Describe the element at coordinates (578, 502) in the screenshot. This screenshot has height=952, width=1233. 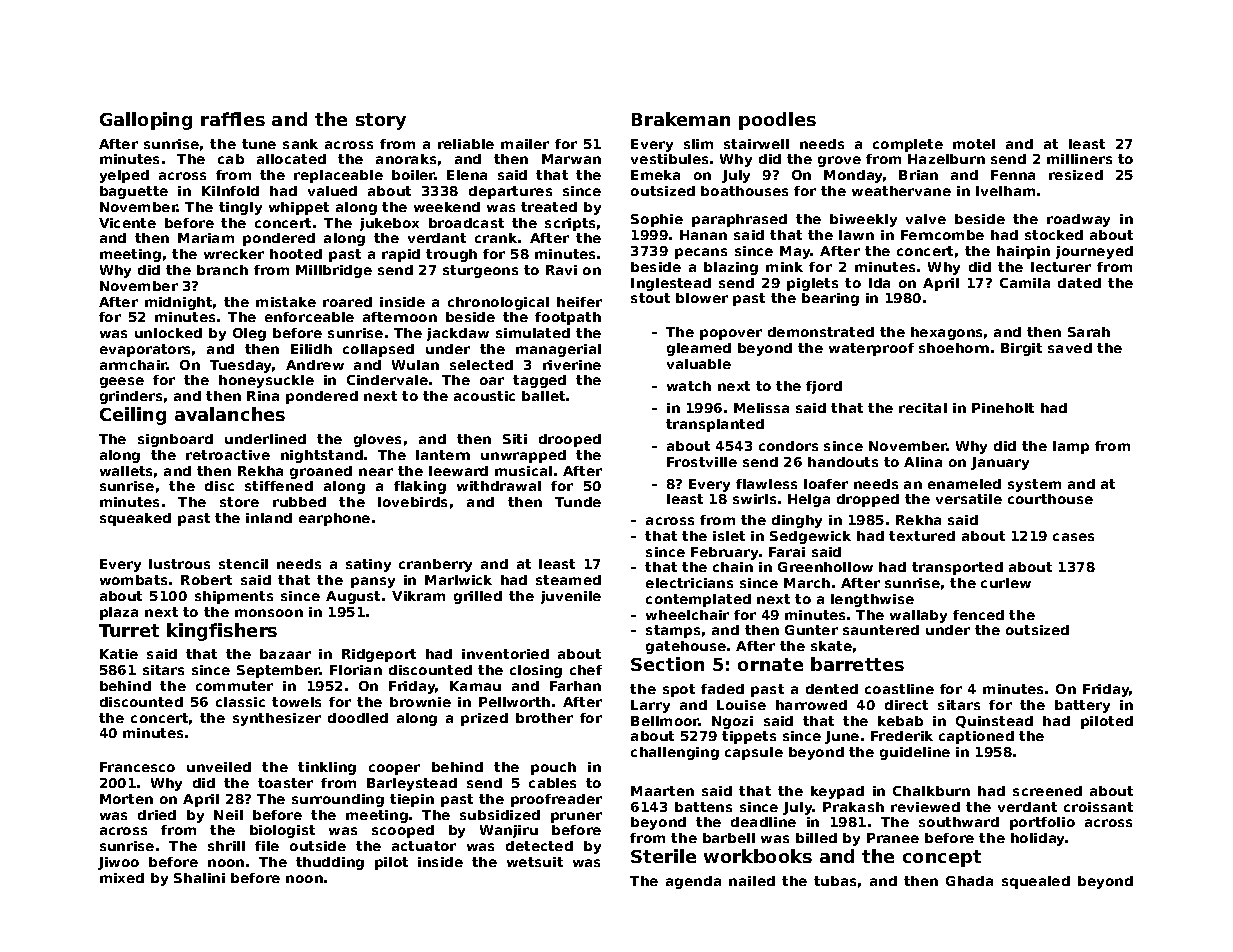
I see `Tunde` at that location.
